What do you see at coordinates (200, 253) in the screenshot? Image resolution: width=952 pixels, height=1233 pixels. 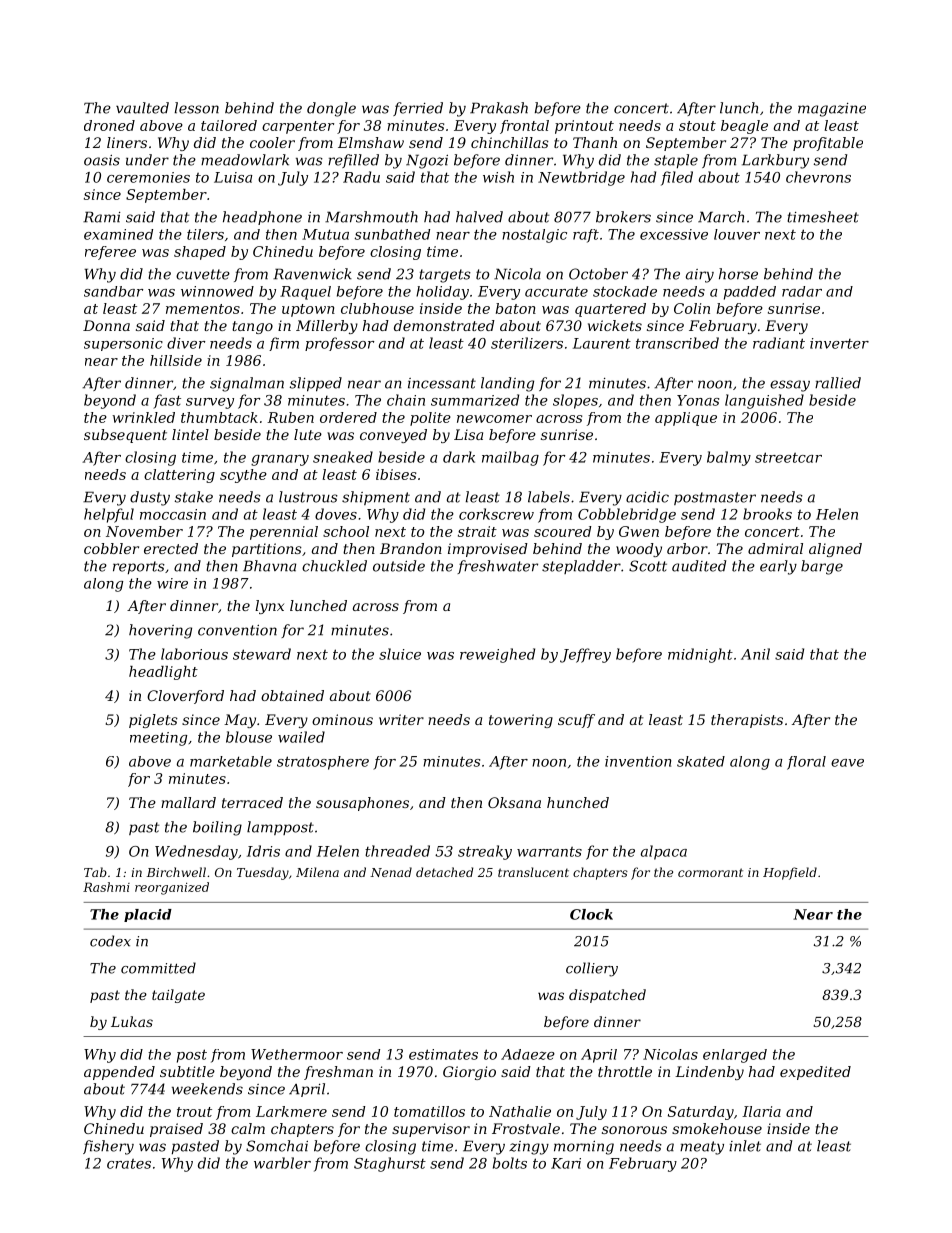 I see `shaped` at bounding box center [200, 253].
